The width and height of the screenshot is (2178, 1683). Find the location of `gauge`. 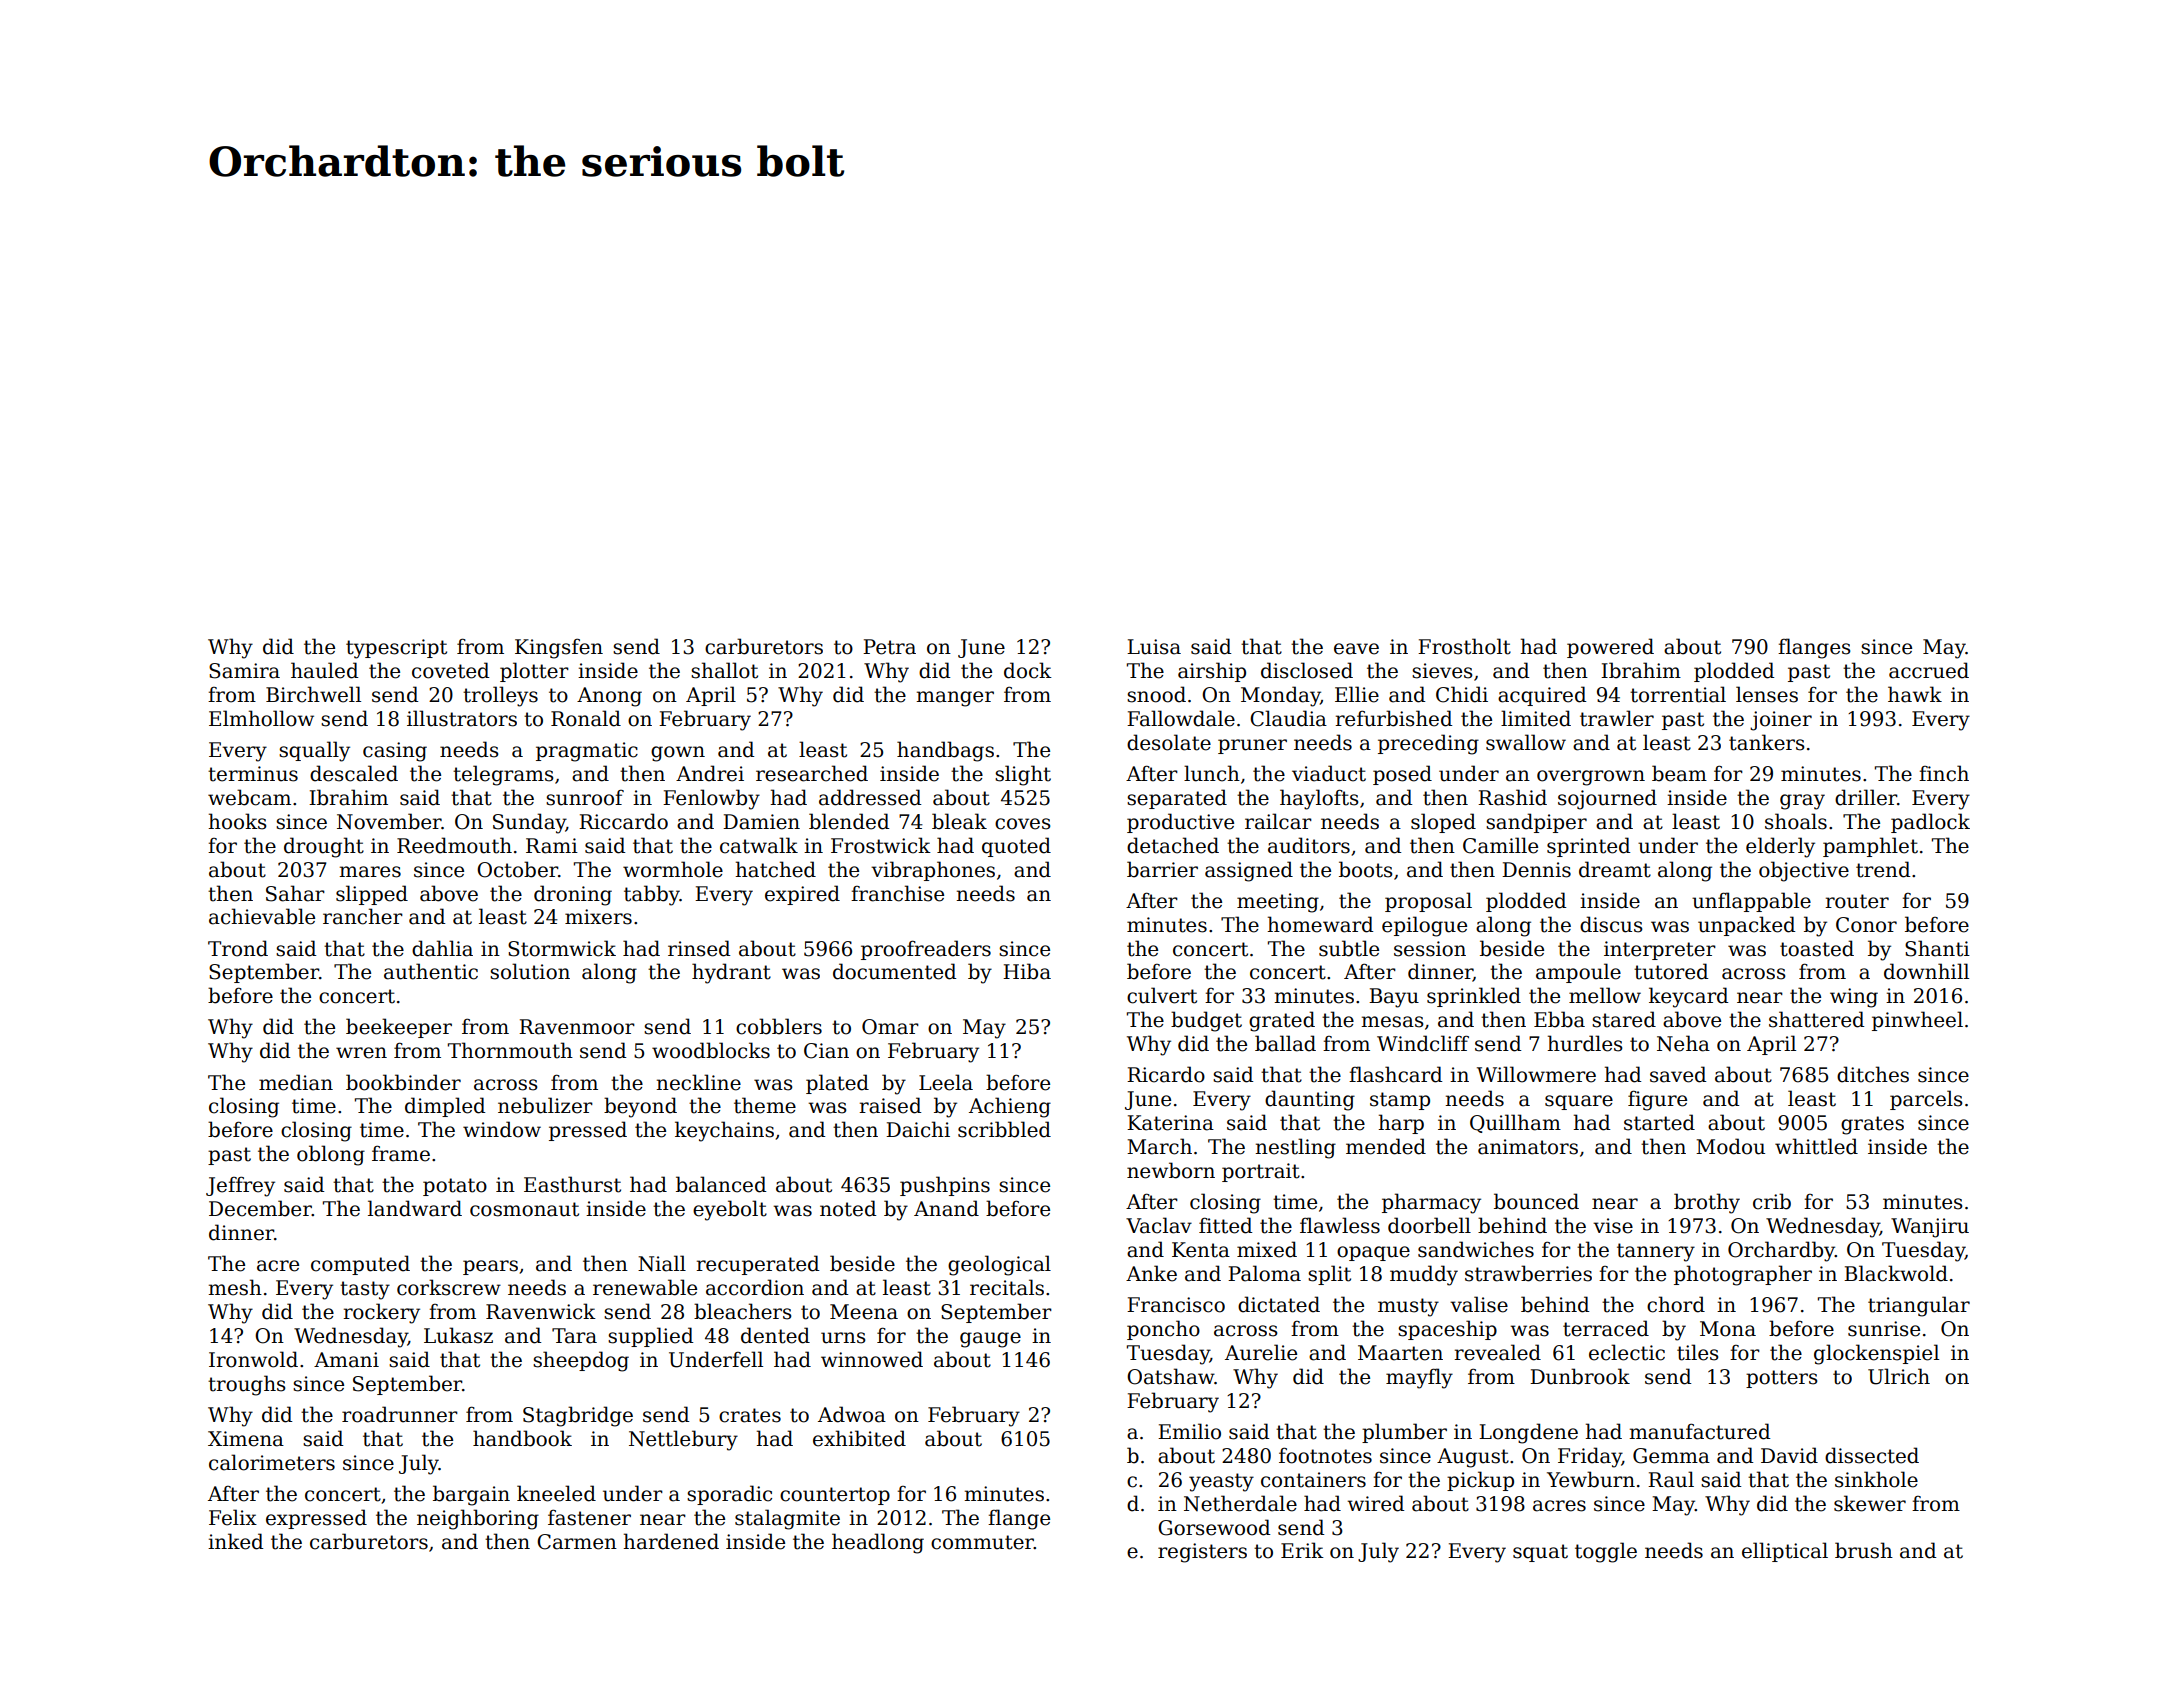

gauge is located at coordinates (990, 1340).
